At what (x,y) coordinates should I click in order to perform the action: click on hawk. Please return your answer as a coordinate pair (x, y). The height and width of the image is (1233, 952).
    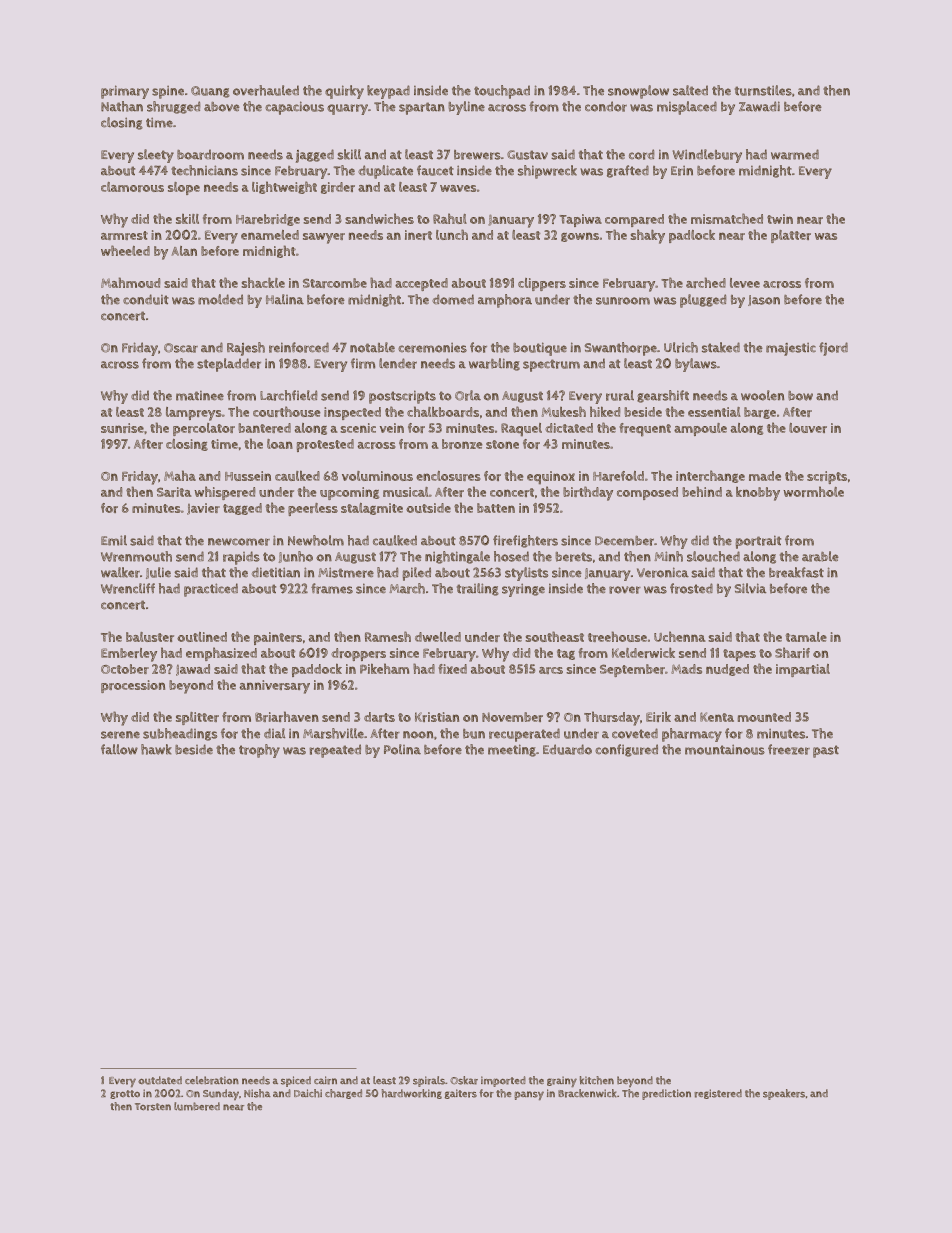
    Looking at the image, I should click on (156, 749).
